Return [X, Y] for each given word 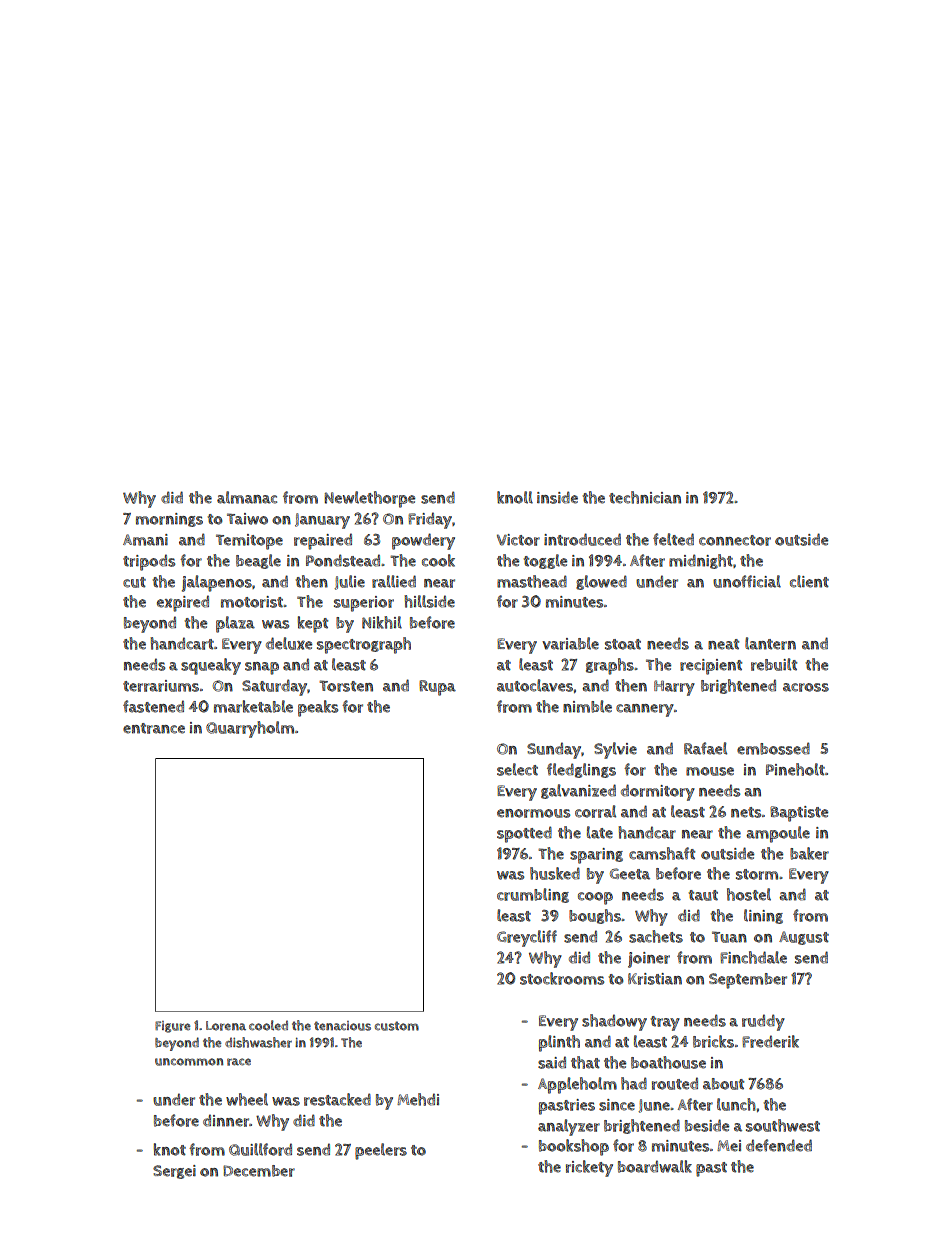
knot [170, 1149]
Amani [145, 540]
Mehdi [418, 1099]
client [809, 581]
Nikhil [382, 622]
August [804, 938]
